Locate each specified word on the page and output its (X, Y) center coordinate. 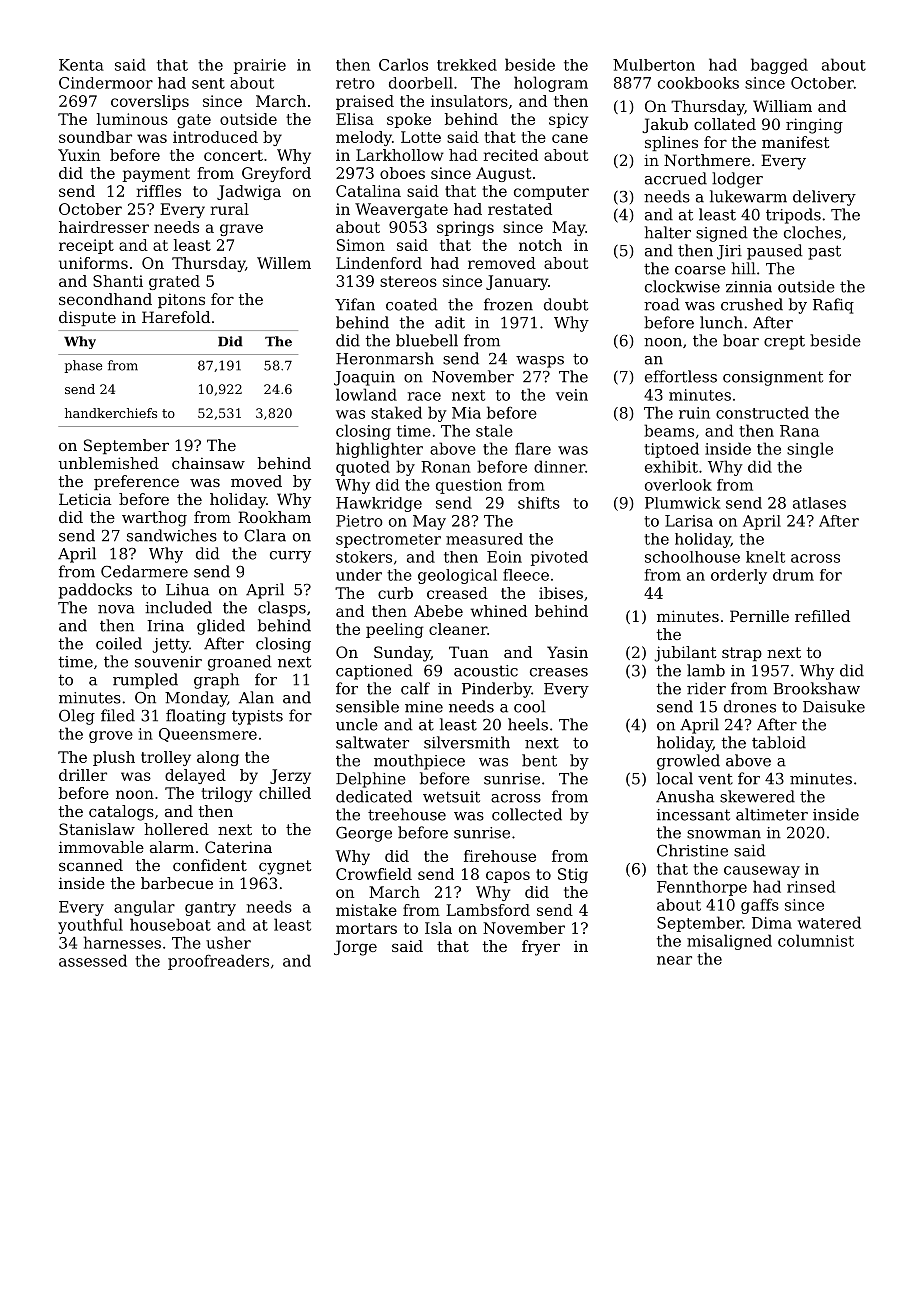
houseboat (170, 924)
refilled (822, 616)
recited (510, 155)
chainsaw (208, 463)
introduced (215, 137)
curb (395, 593)
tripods (793, 216)
